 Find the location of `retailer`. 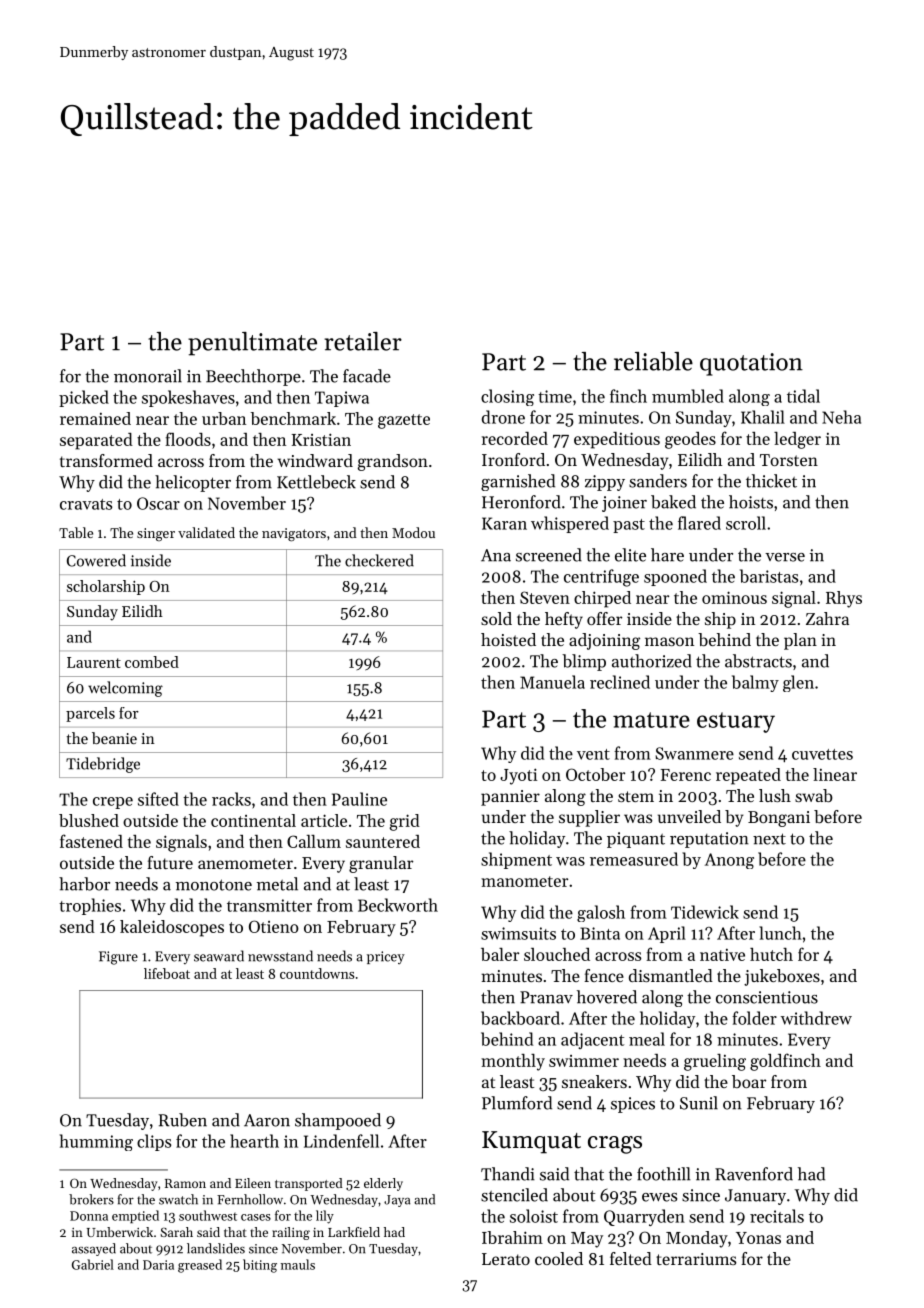

retailer is located at coordinates (363, 341).
